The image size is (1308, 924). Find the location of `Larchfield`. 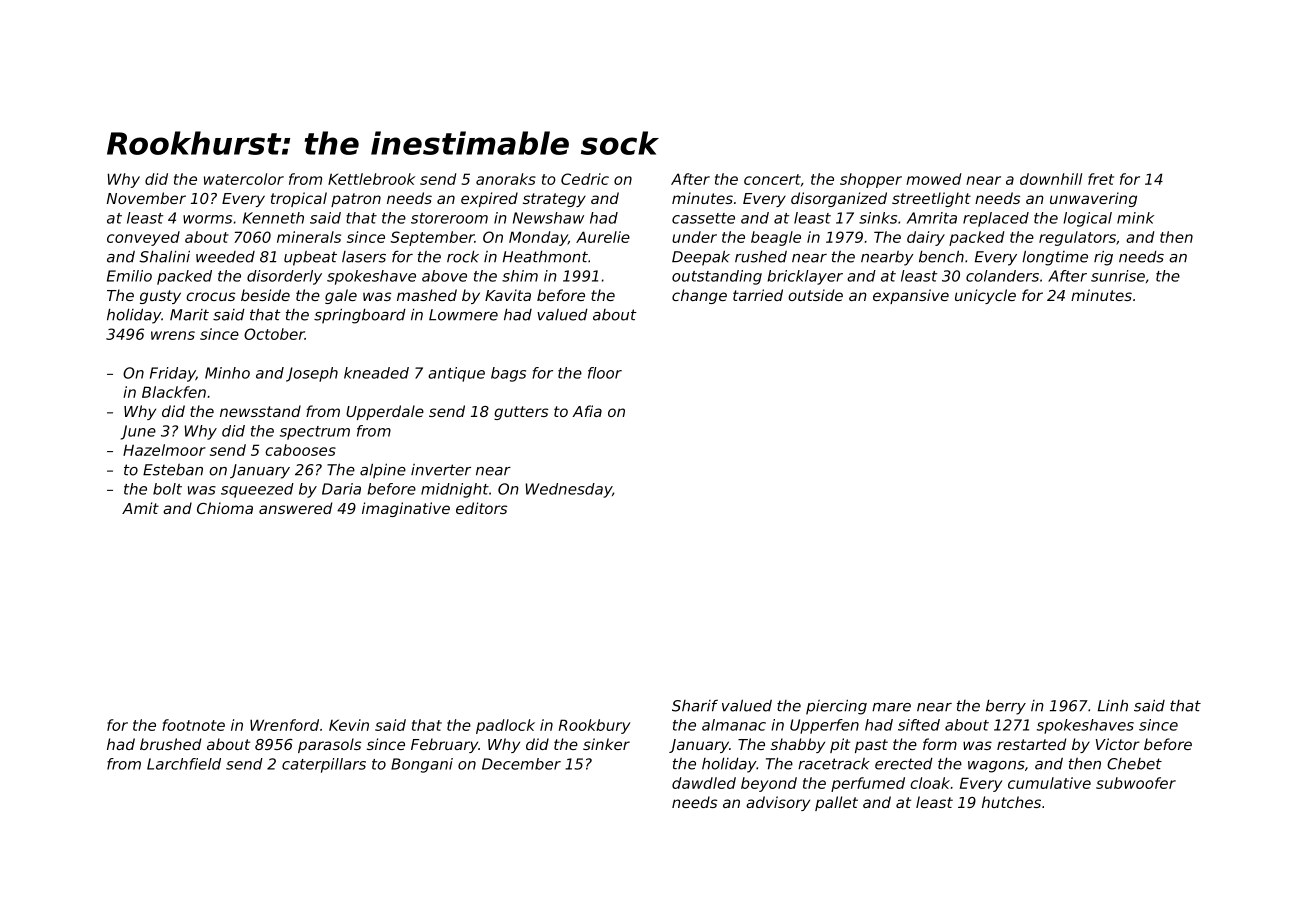

Larchfield is located at coordinates (184, 764).
